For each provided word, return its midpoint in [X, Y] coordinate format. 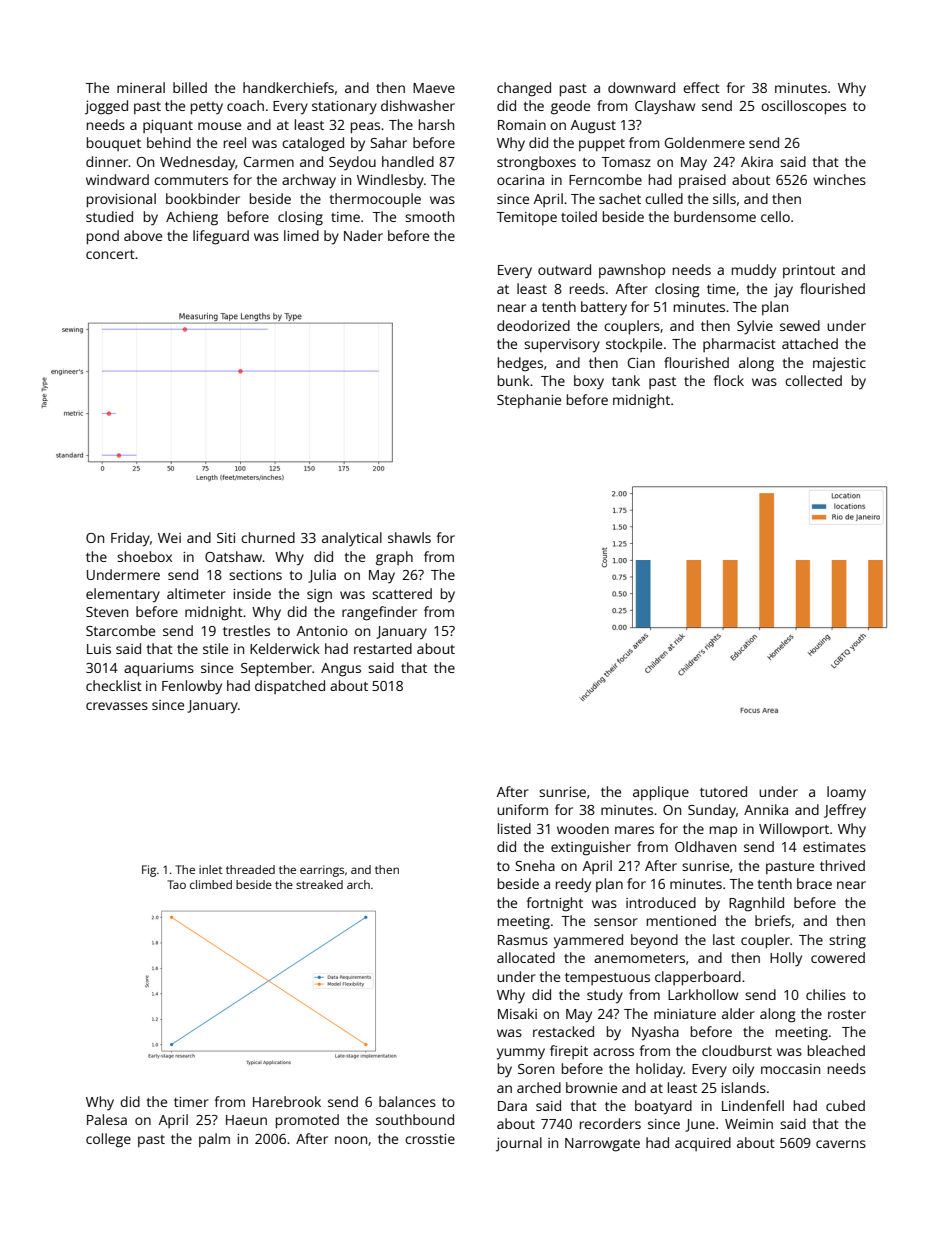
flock [728, 380]
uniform [522, 809]
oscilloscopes [803, 107]
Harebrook [287, 1101]
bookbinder [203, 198]
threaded [250, 869]
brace [814, 883]
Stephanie [529, 401]
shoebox [144, 556]
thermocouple [375, 200]
